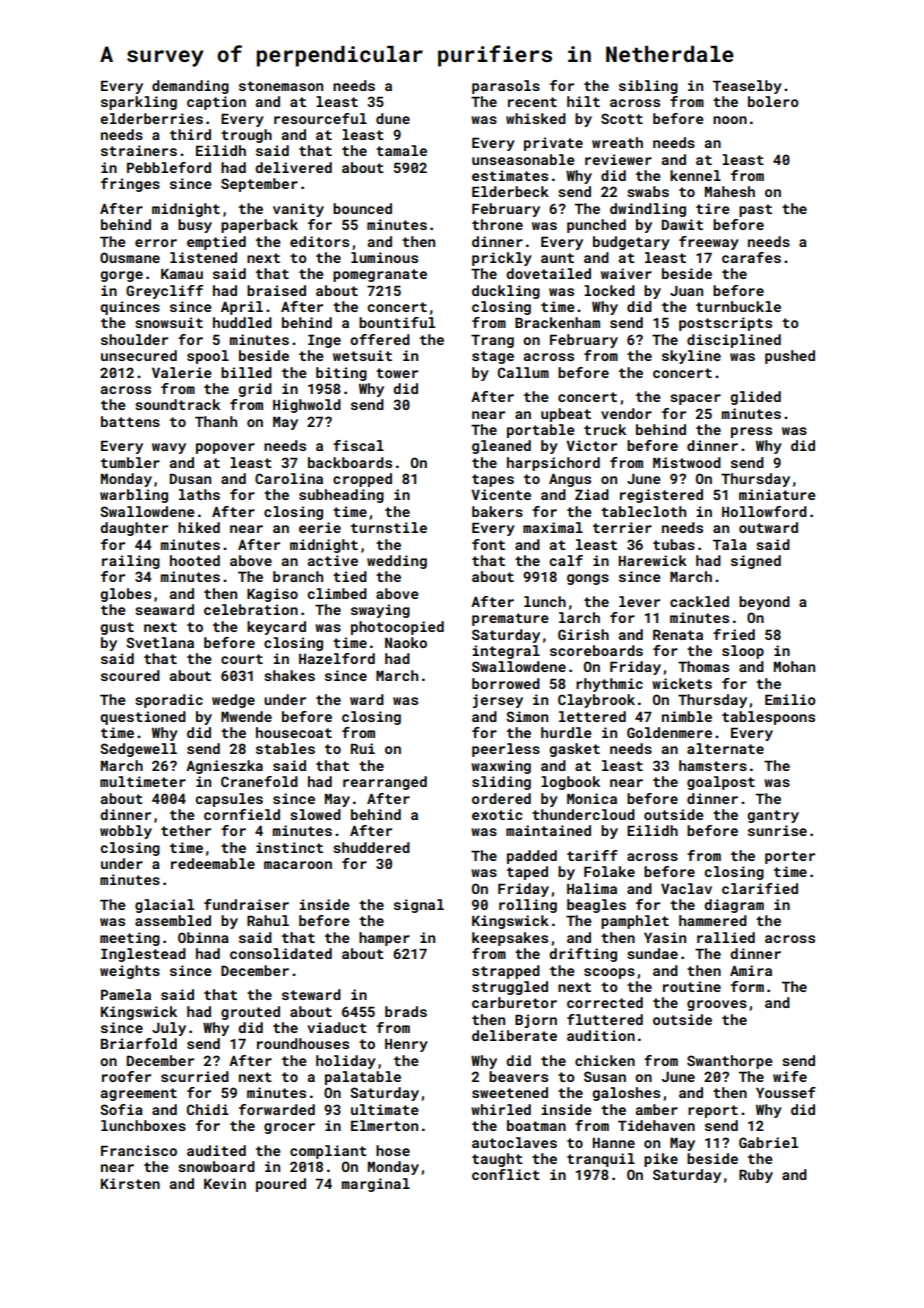 This screenshot has height=1308, width=924. What do you see at coordinates (130, 1183) in the screenshot?
I see `Kirsten` at bounding box center [130, 1183].
